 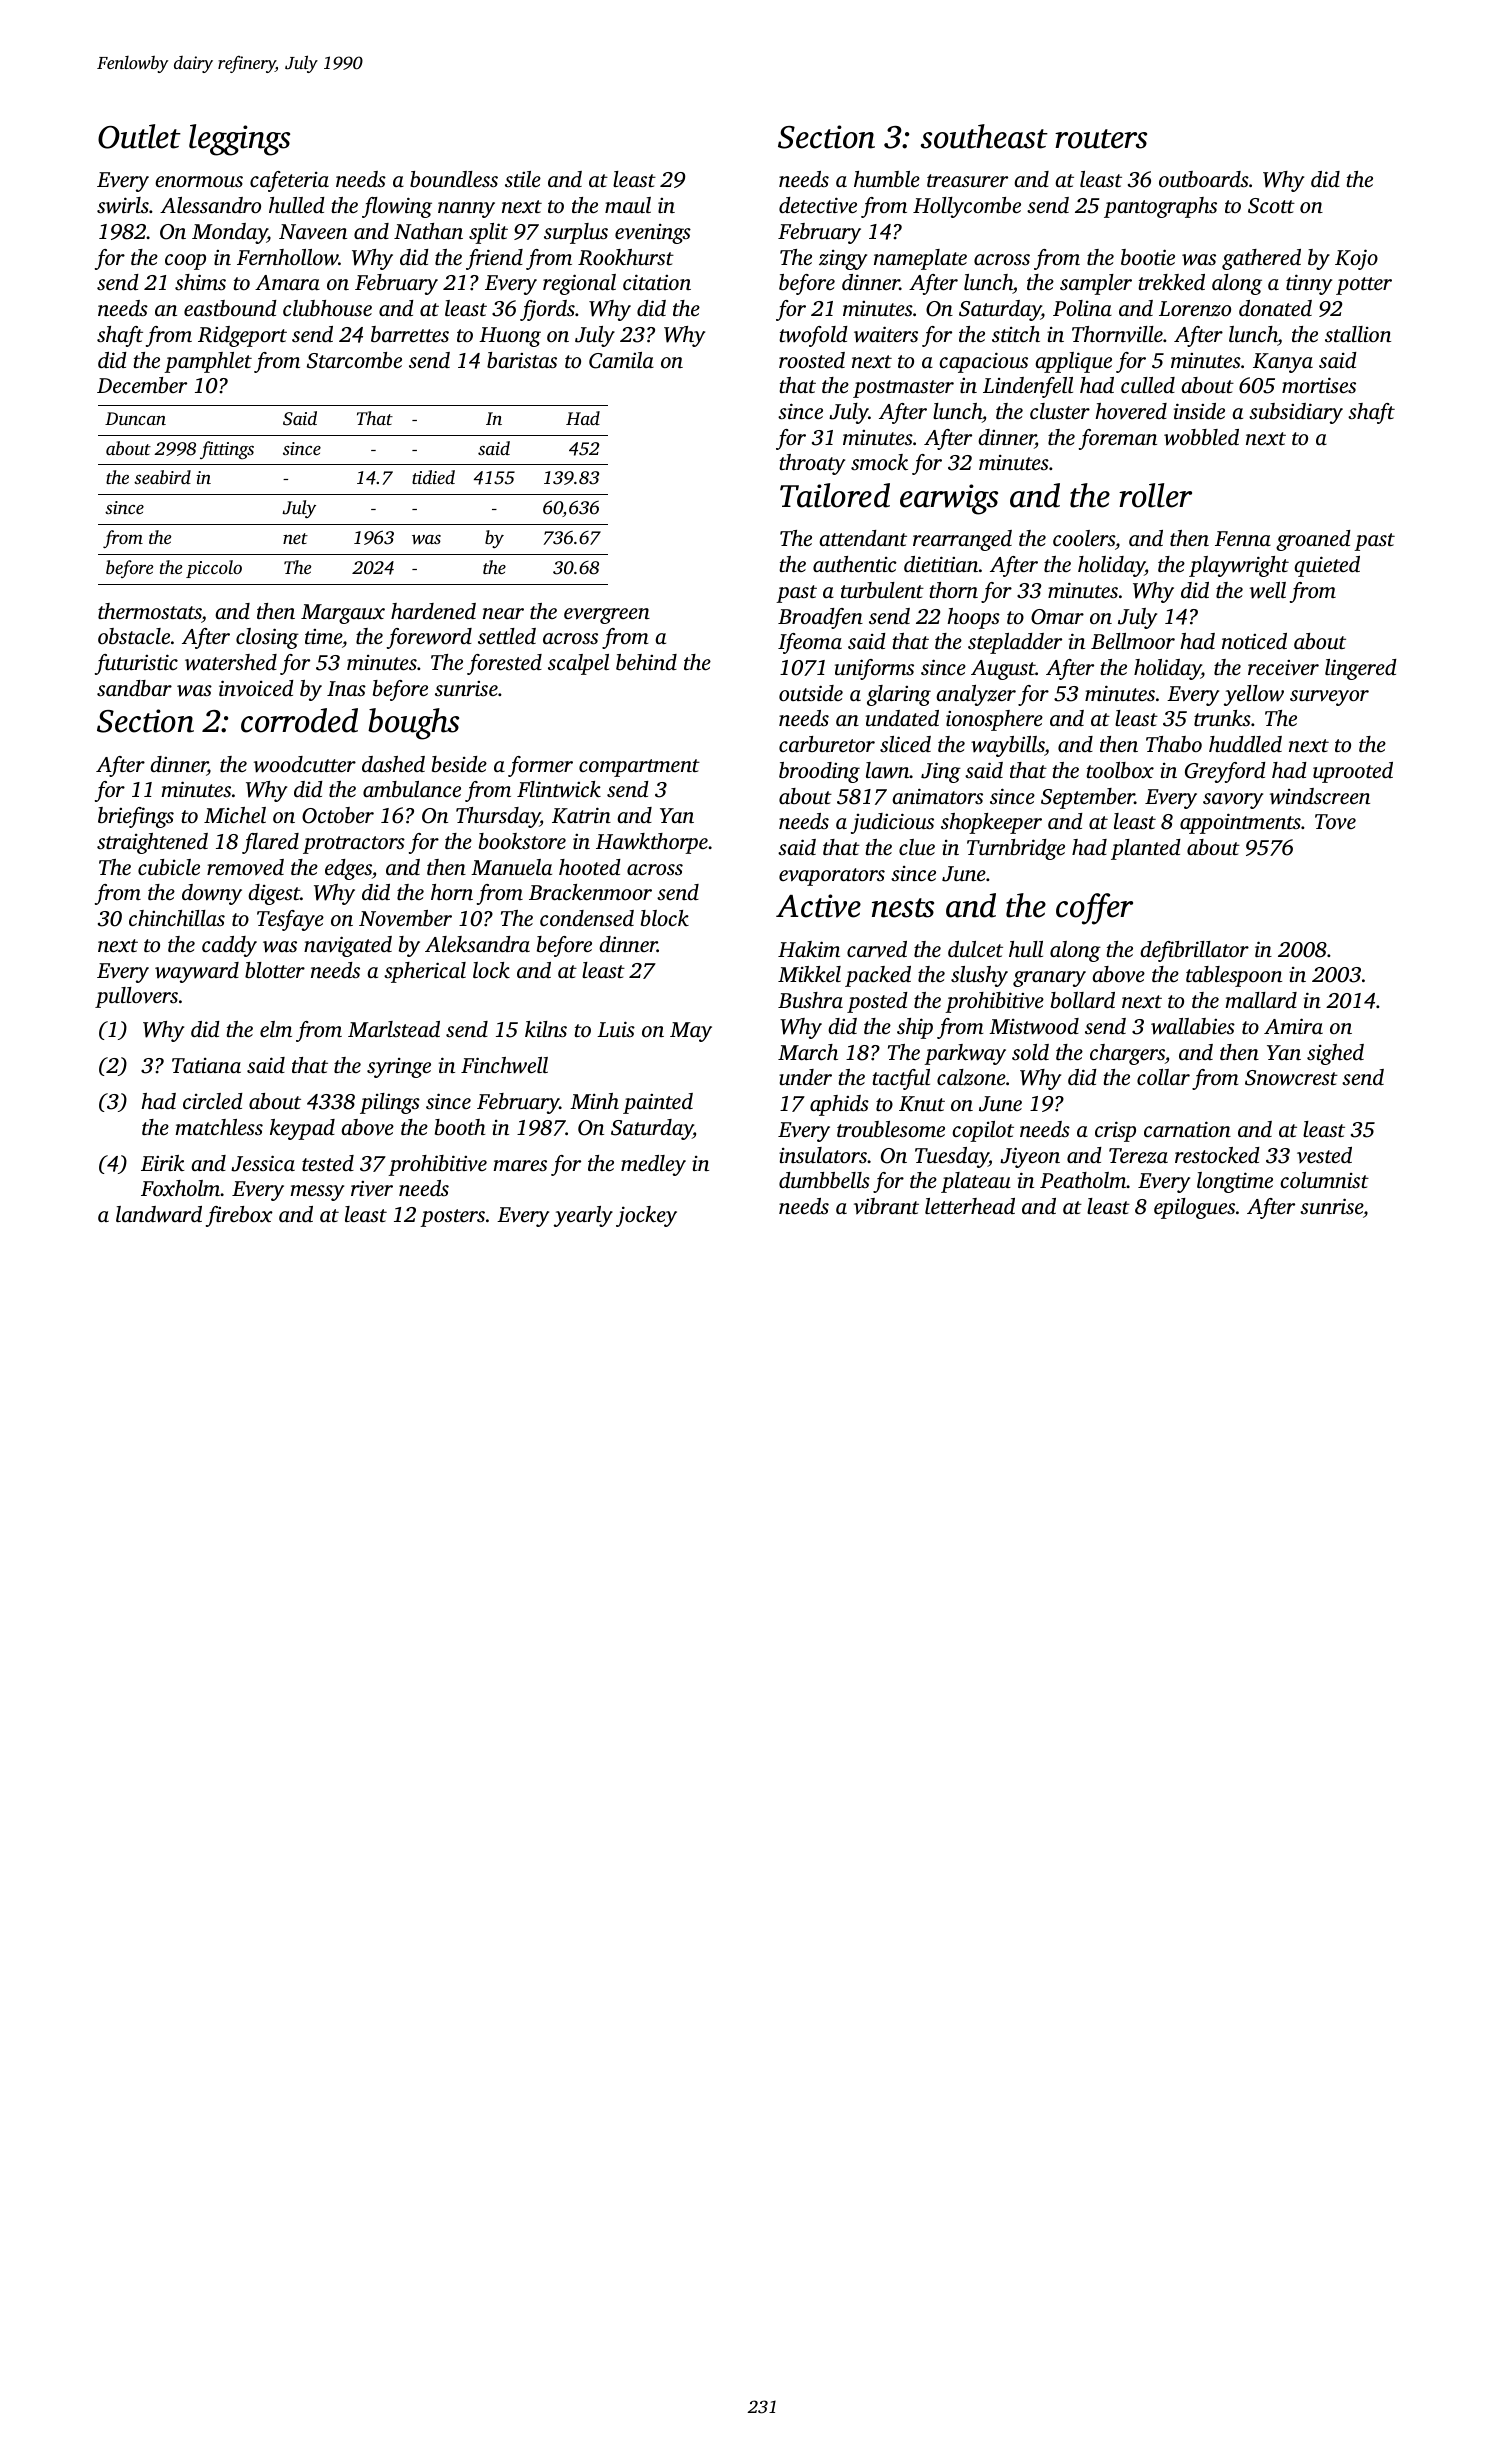 I want to click on Nathan, so click(x=428, y=231).
